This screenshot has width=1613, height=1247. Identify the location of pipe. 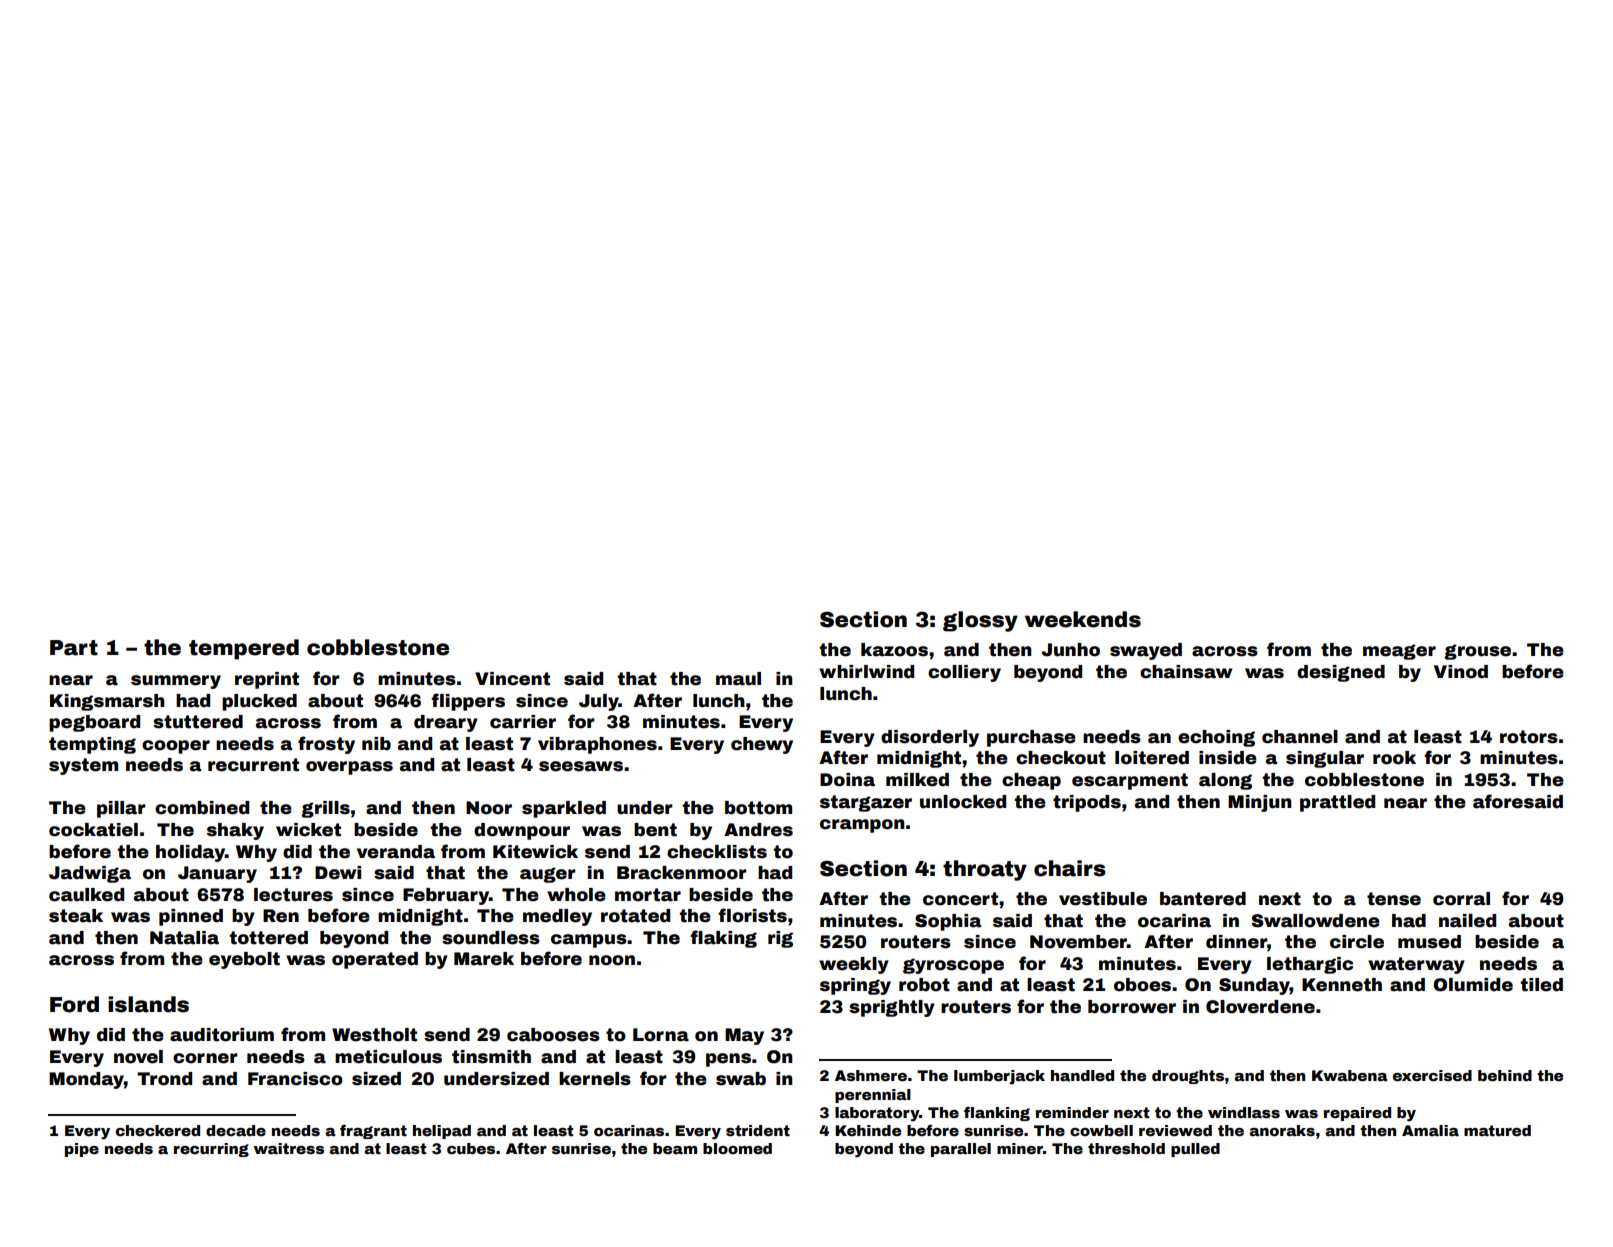
(82, 1150).
